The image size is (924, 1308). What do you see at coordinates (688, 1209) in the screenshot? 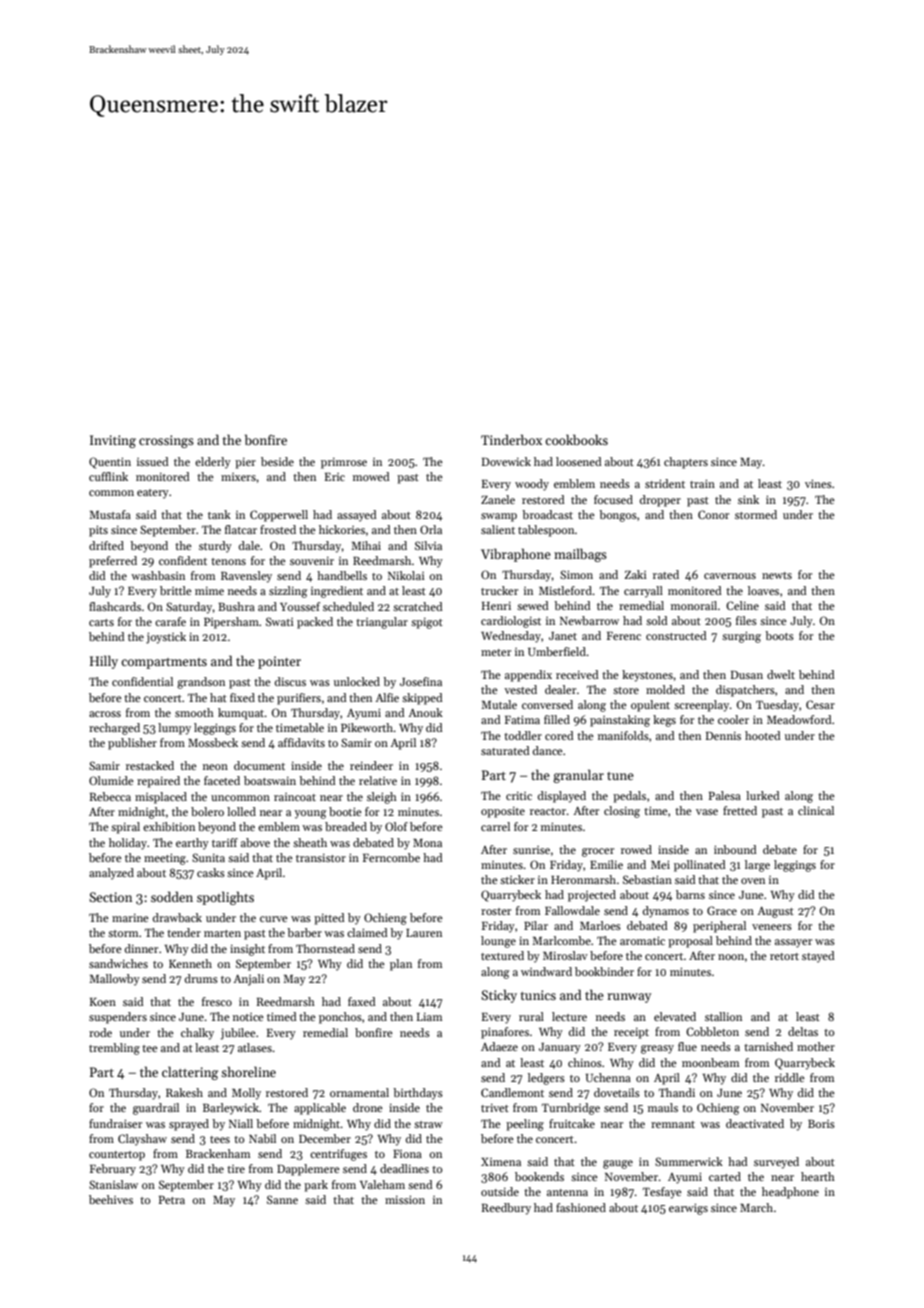
I see `earwigs` at bounding box center [688, 1209].
